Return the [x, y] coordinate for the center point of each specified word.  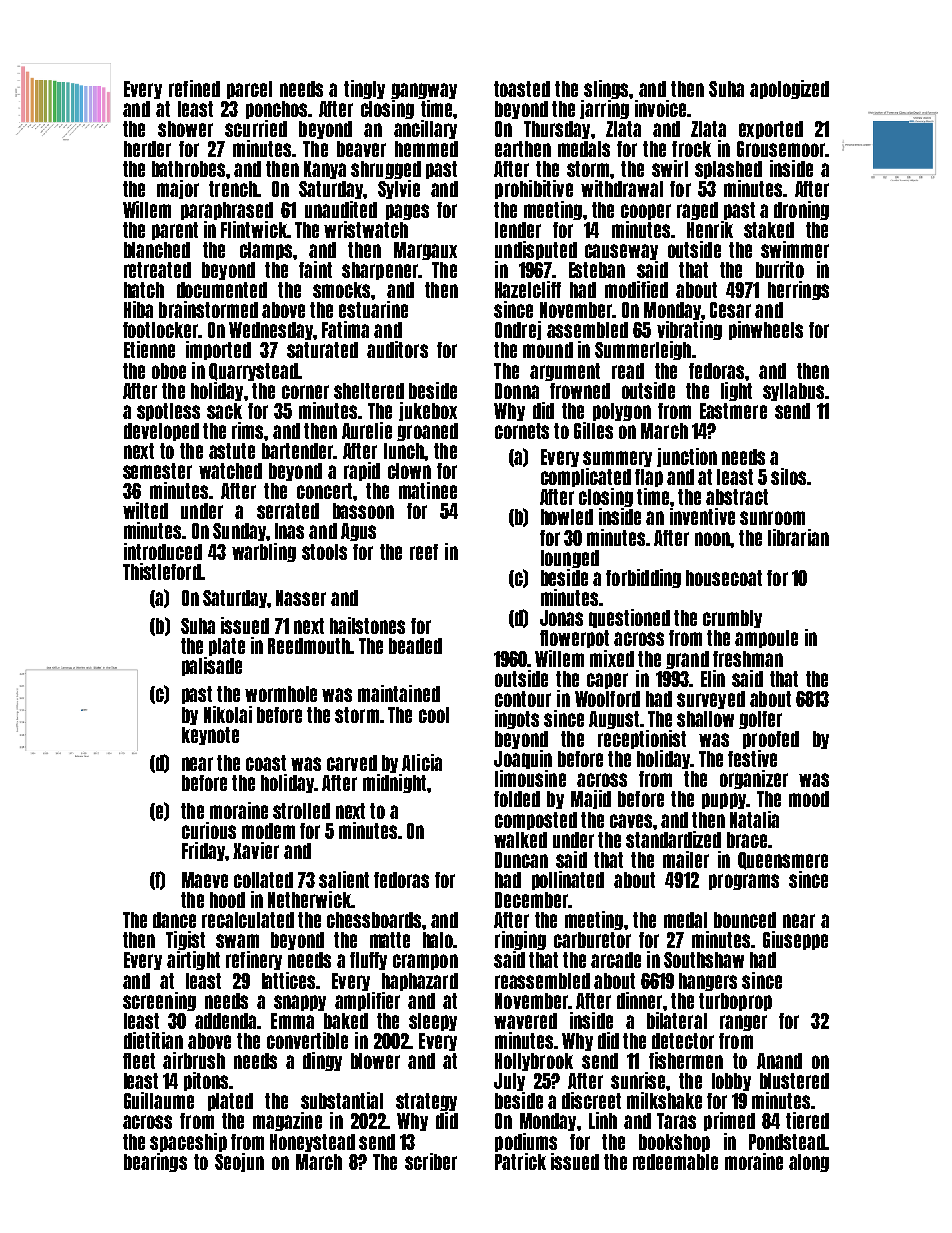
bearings [155, 1162]
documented [222, 290]
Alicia [422, 762]
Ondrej [518, 330]
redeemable [675, 1162]
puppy [724, 801]
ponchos [276, 110]
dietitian [153, 1040]
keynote [210, 736]
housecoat [724, 578]
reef [424, 552]
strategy [426, 1102]
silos [788, 476]
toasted [522, 89]
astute [232, 451]
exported [771, 130]
